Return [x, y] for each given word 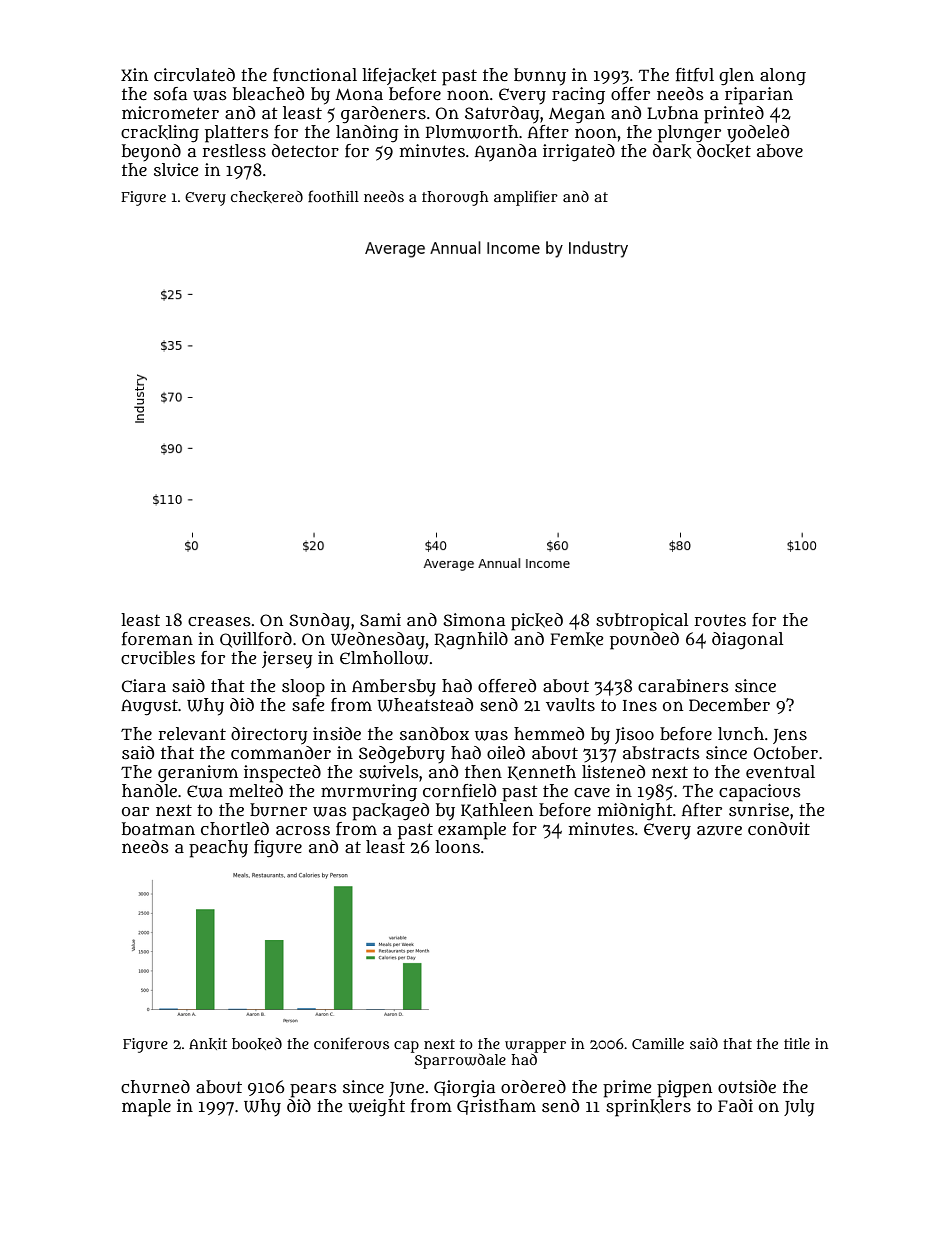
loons [457, 846]
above [780, 150]
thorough [455, 198]
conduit [779, 829]
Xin [134, 74]
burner [278, 810]
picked [537, 622]
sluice [176, 170]
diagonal [747, 640]
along [783, 77]
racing [578, 96]
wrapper [535, 1047]
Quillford [256, 640]
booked [257, 1044]
